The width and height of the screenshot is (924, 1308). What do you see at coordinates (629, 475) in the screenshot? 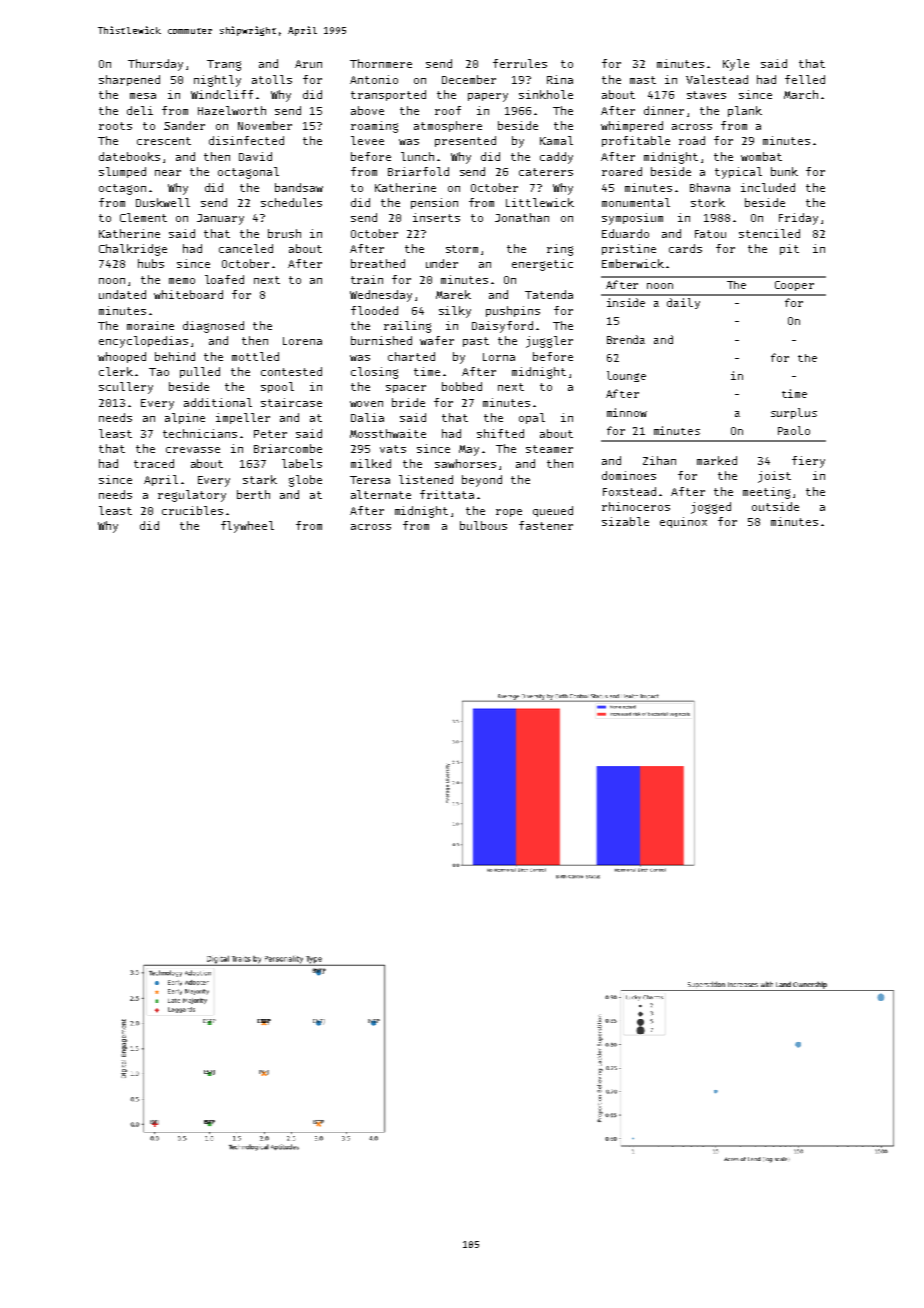
I see `dominoes` at bounding box center [629, 475].
